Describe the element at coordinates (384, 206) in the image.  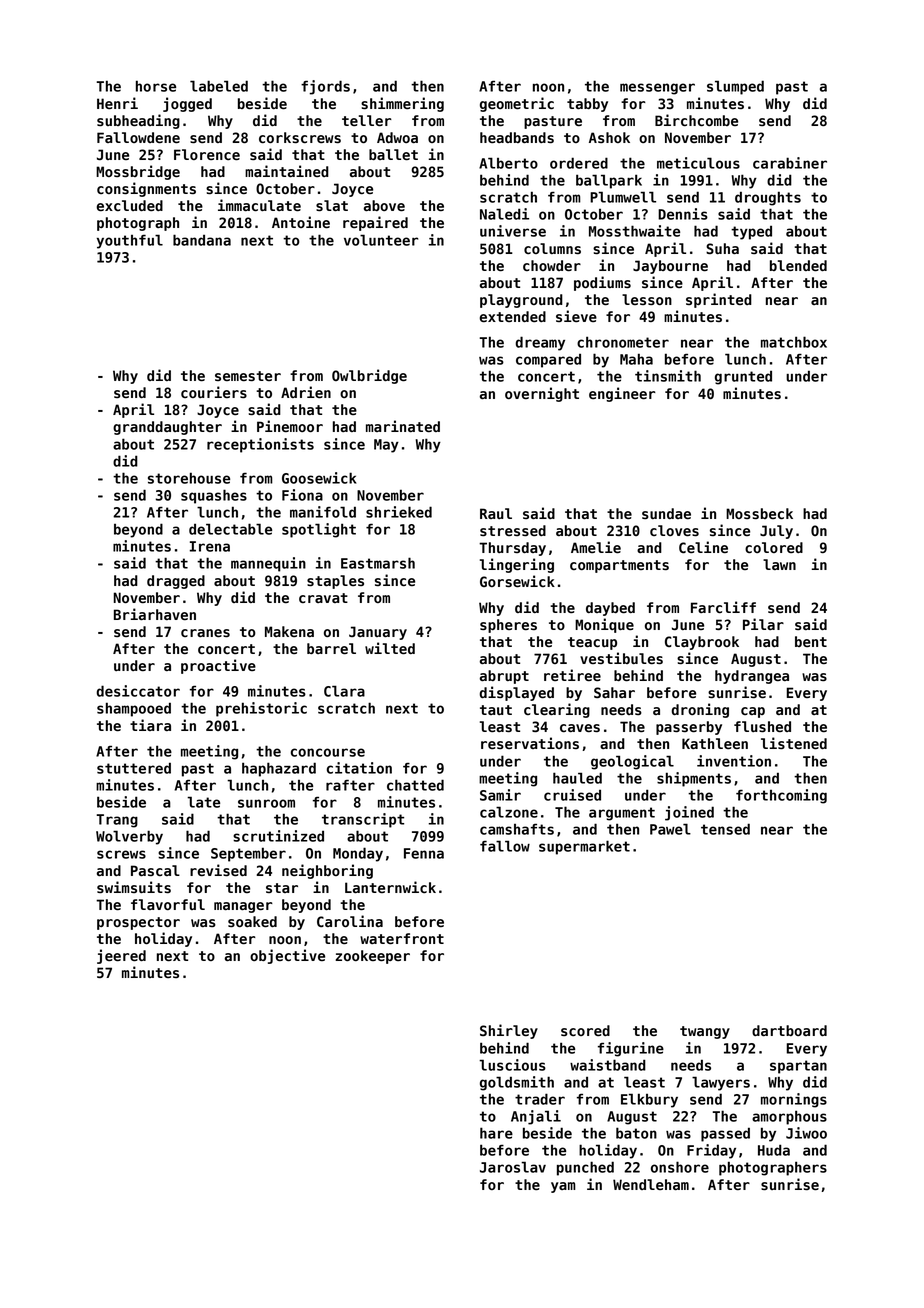
I see `above` at that location.
